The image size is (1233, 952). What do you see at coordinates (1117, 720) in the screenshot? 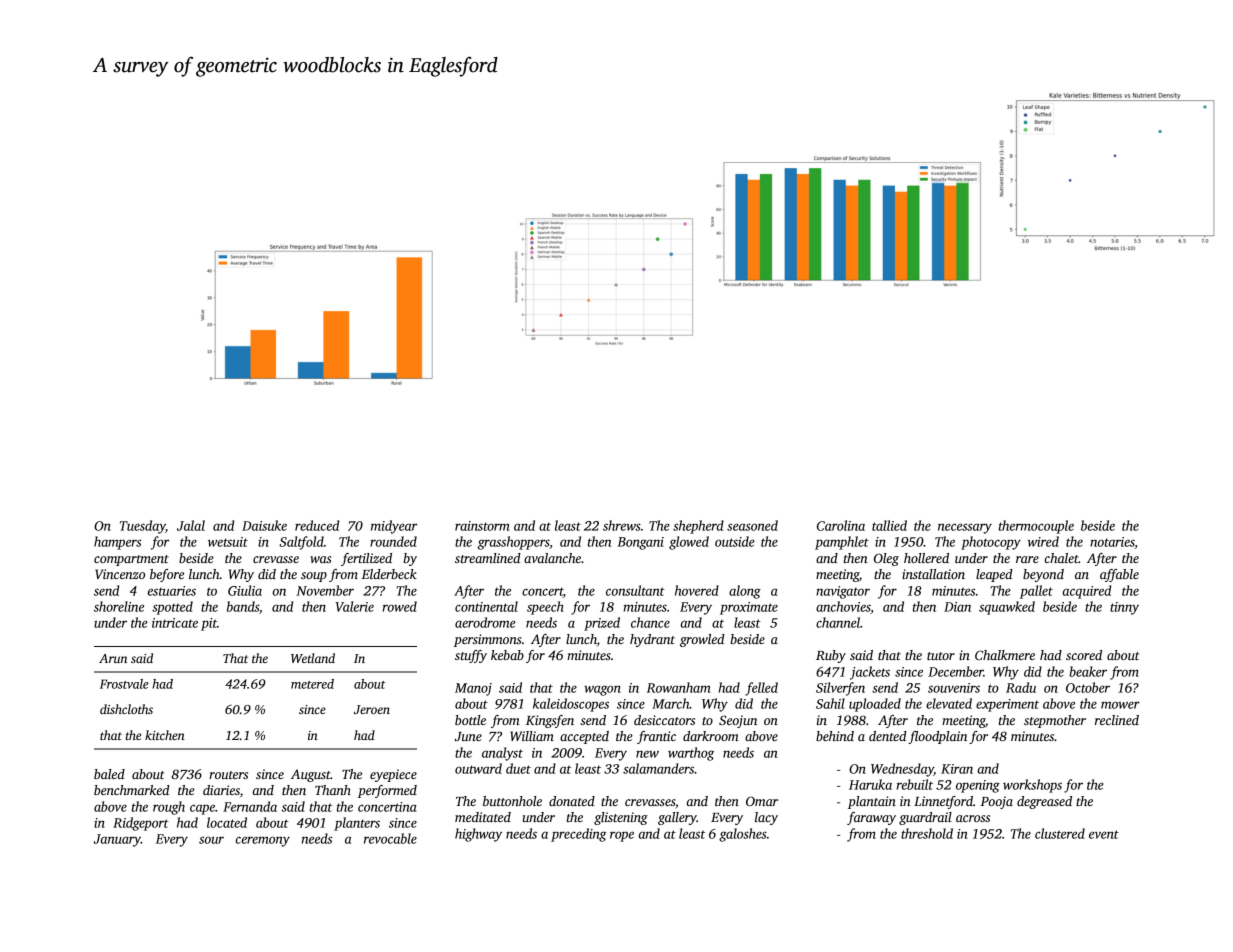
I see `reclined` at bounding box center [1117, 720].
